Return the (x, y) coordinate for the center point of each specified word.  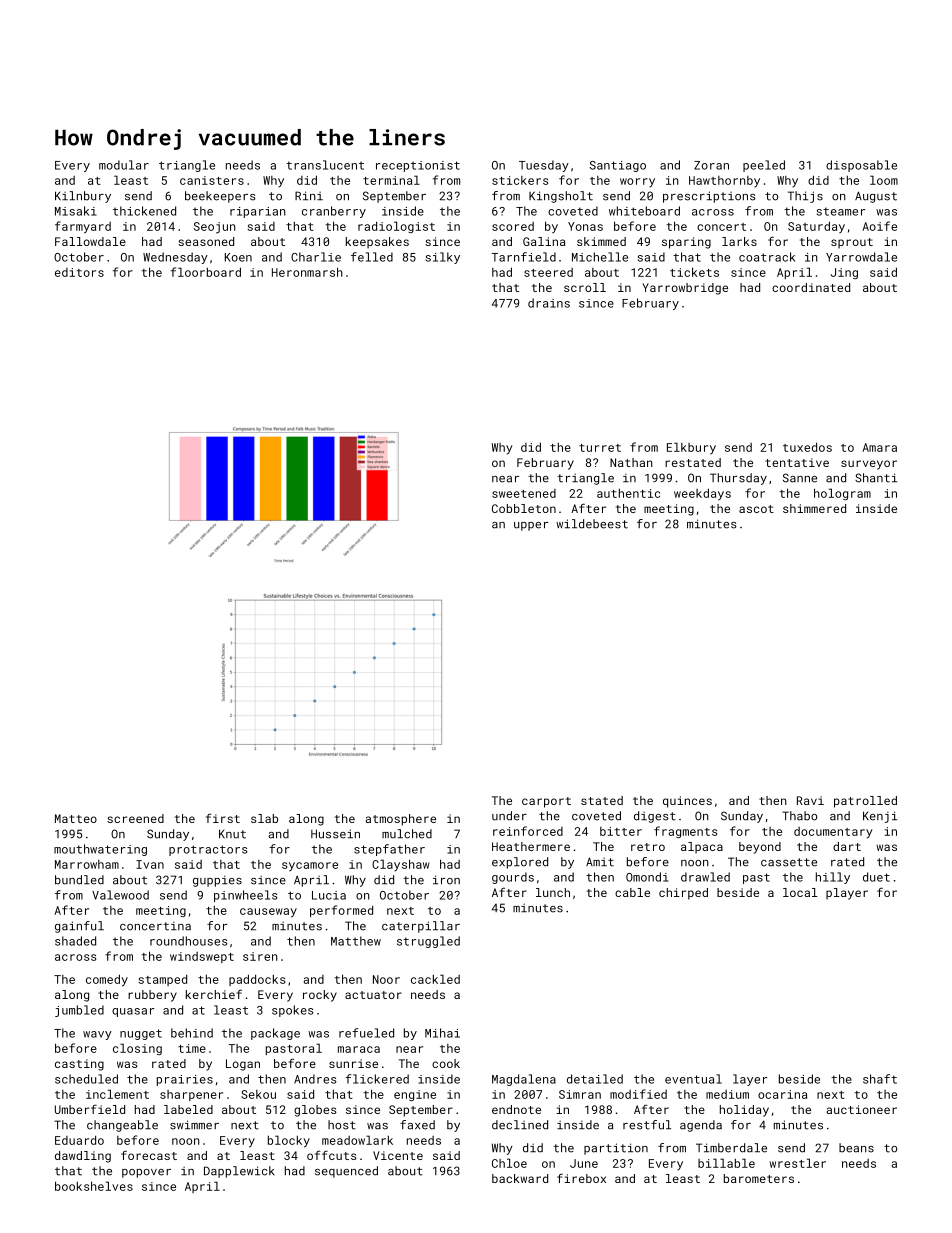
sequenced (346, 1172)
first (223, 818)
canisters (212, 180)
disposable (861, 166)
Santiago (618, 166)
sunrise (353, 1063)
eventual (693, 1079)
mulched (407, 834)
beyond (760, 848)
